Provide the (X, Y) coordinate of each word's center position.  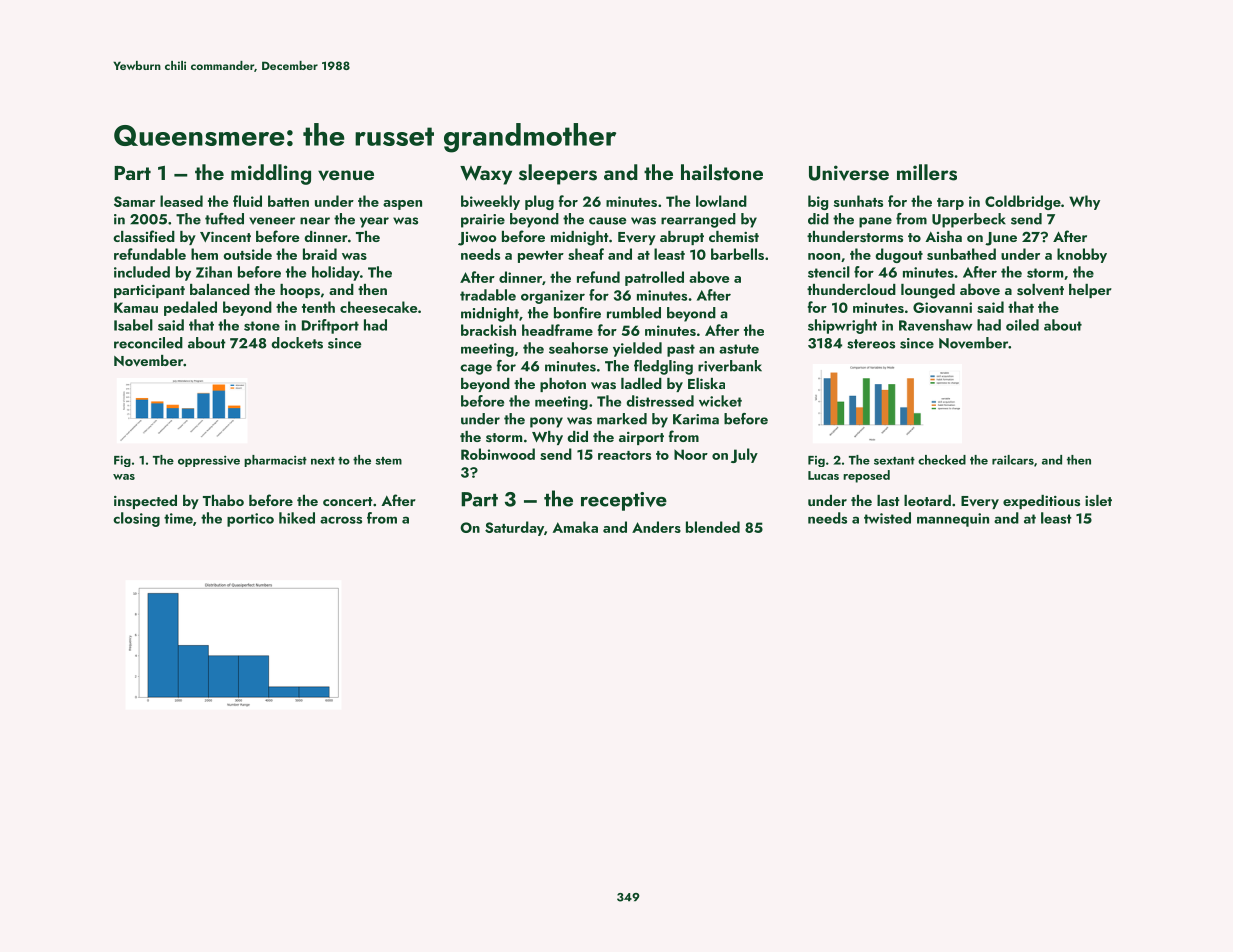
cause (607, 221)
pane (875, 222)
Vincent (225, 237)
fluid (247, 201)
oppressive (209, 461)
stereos (871, 344)
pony (546, 422)
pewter (541, 257)
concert (348, 501)
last (888, 500)
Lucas (823, 475)
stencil (829, 272)
